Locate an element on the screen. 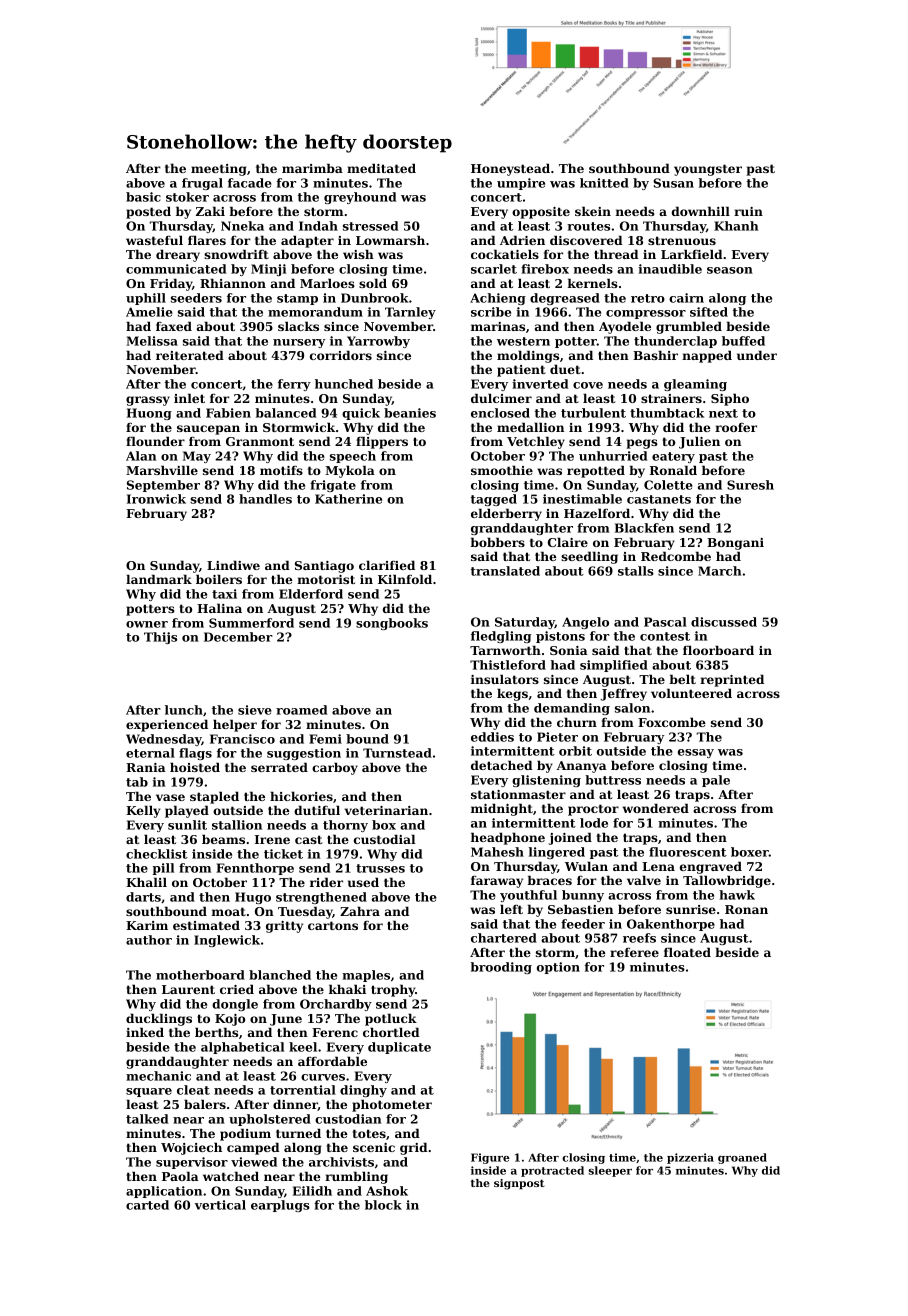 The height and width of the screenshot is (1316, 908). discussed is located at coordinates (724, 622).
